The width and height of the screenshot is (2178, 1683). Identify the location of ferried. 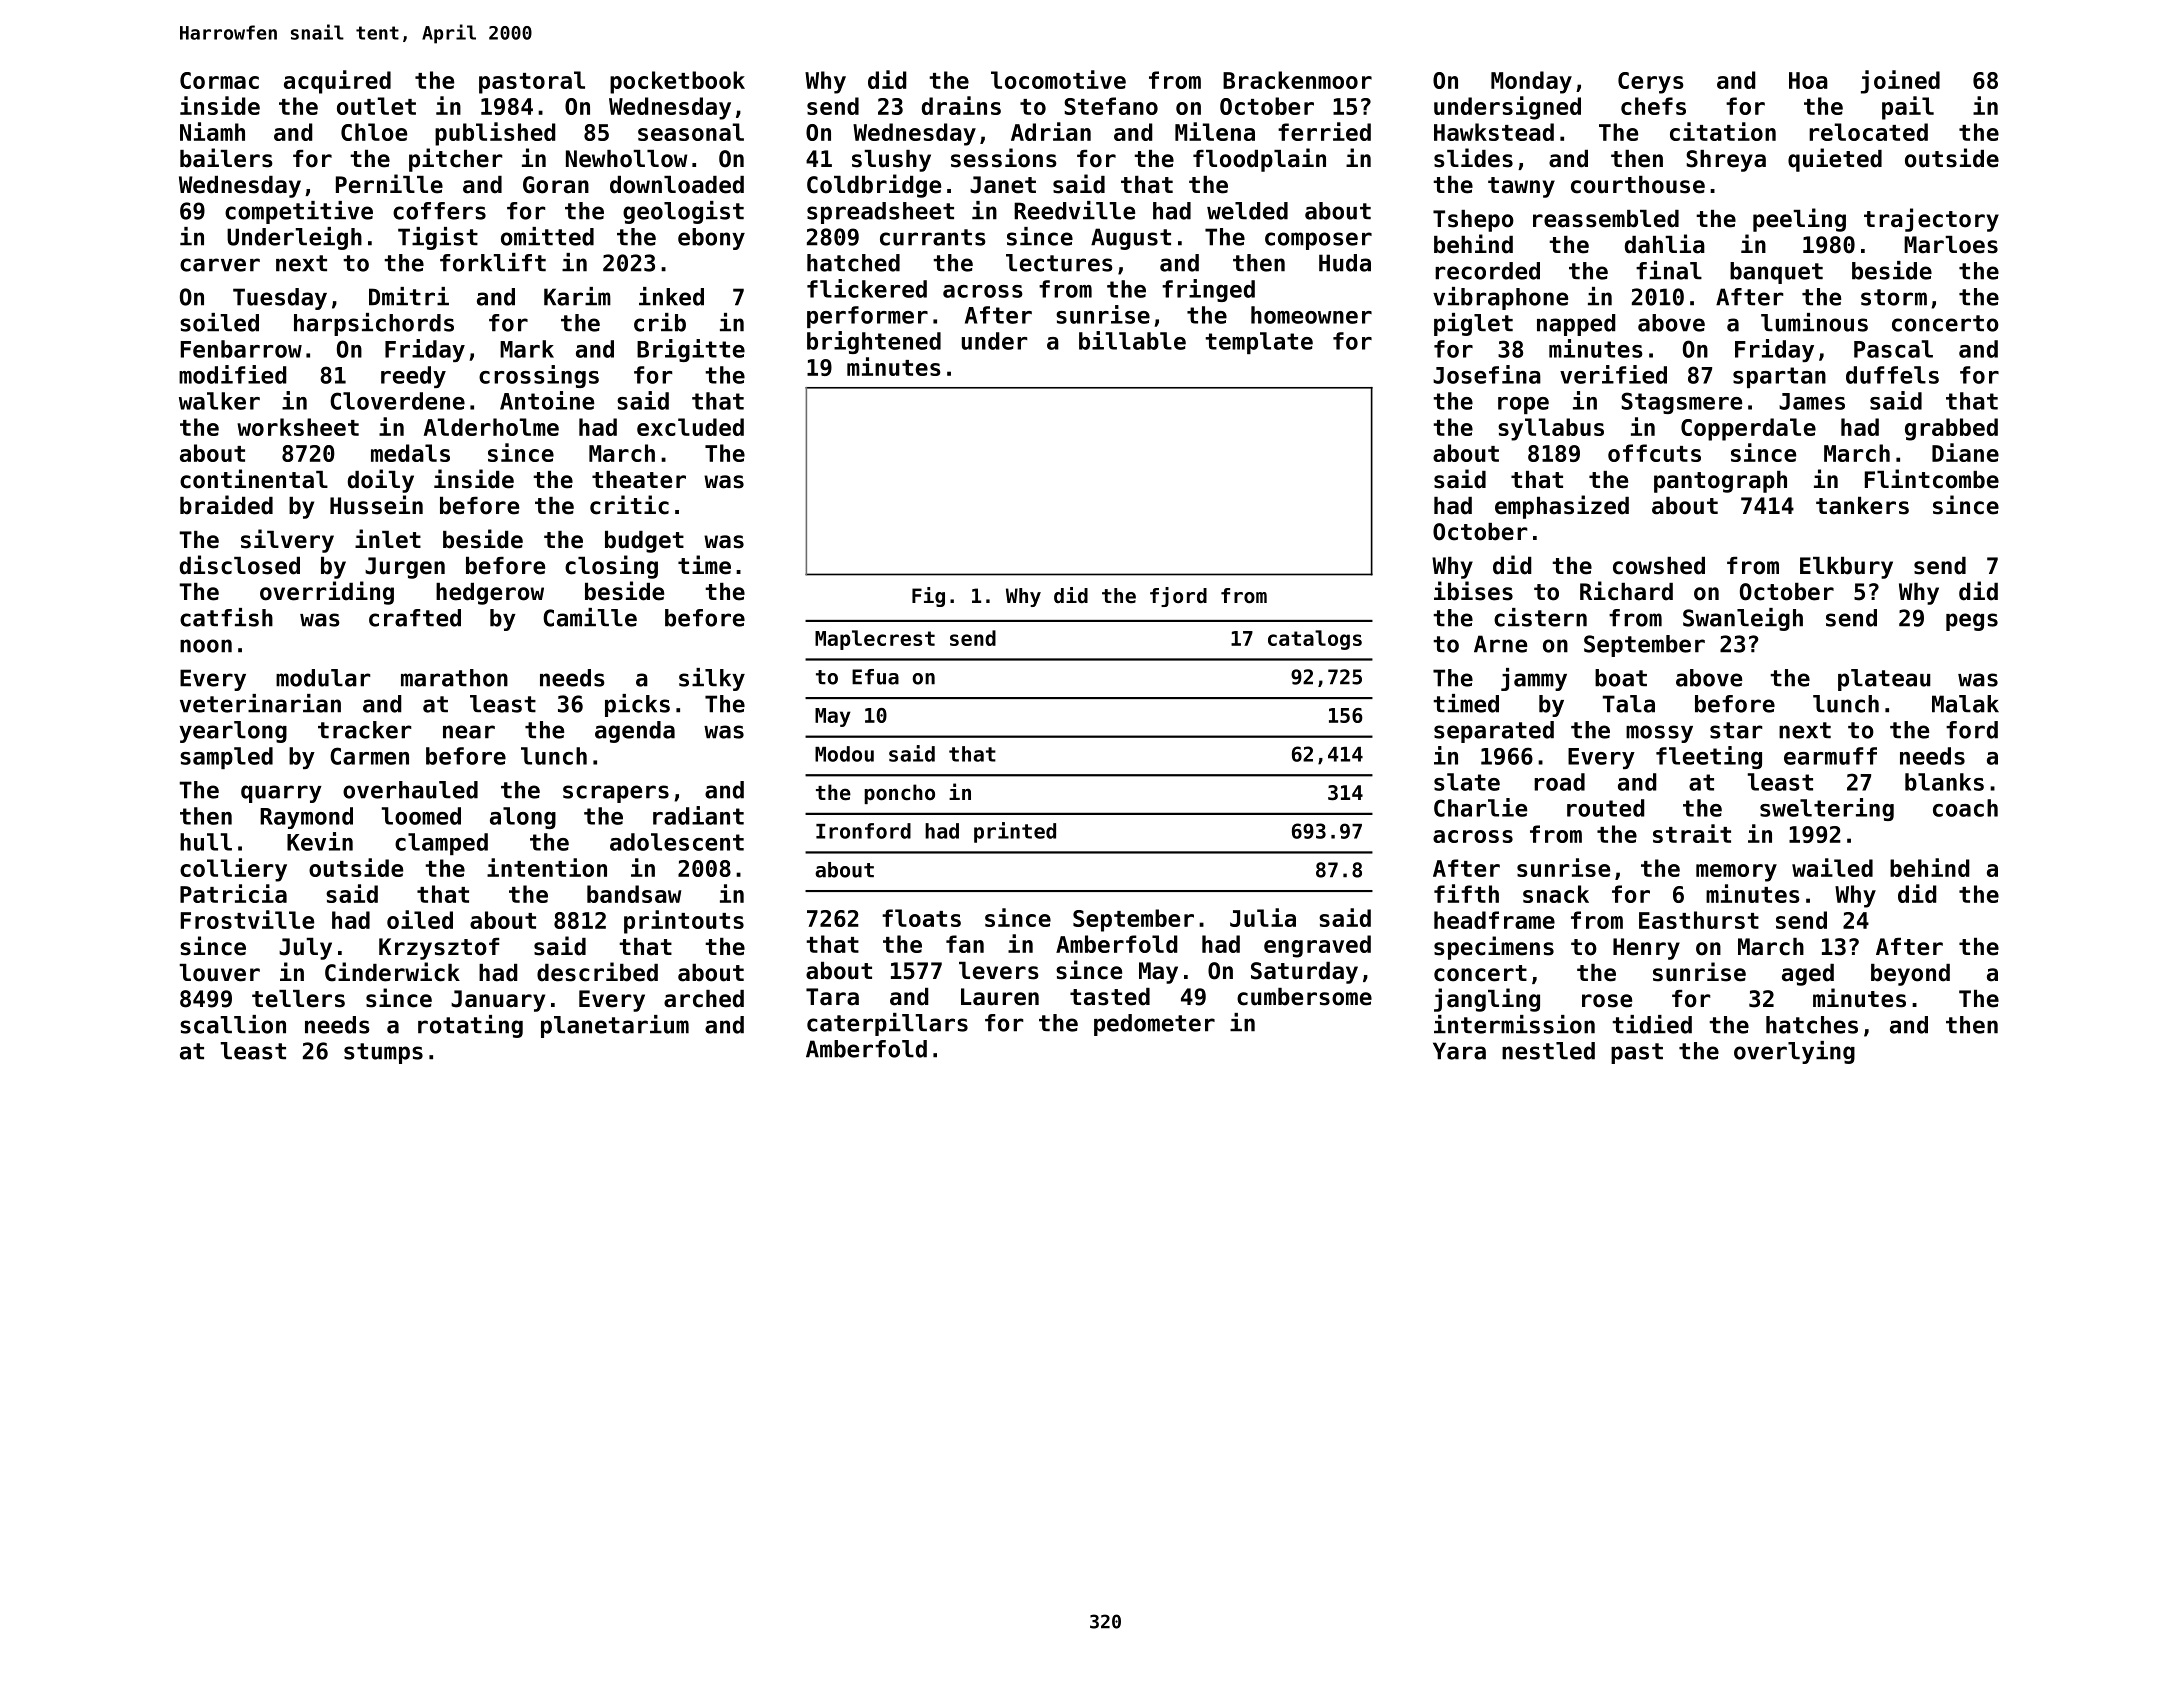
(1324, 131).
